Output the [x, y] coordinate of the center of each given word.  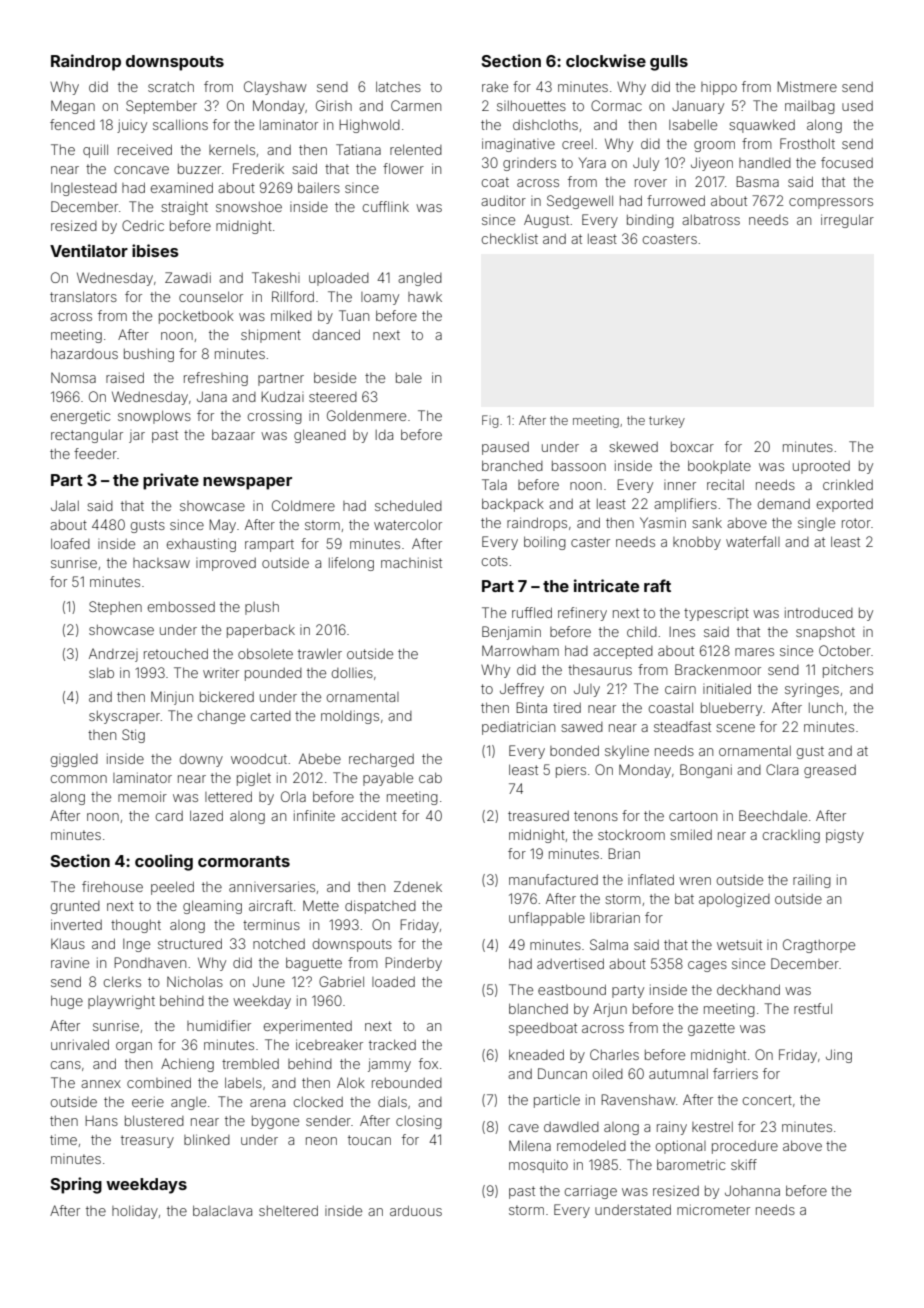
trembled [250, 1063]
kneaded [536, 1054]
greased [830, 771]
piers [571, 771]
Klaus [68, 943]
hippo [719, 88]
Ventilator [89, 250]
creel [577, 144]
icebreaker [329, 1044]
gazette [711, 1029]
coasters [670, 239]
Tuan [354, 315]
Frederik [258, 168]
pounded [273, 674]
